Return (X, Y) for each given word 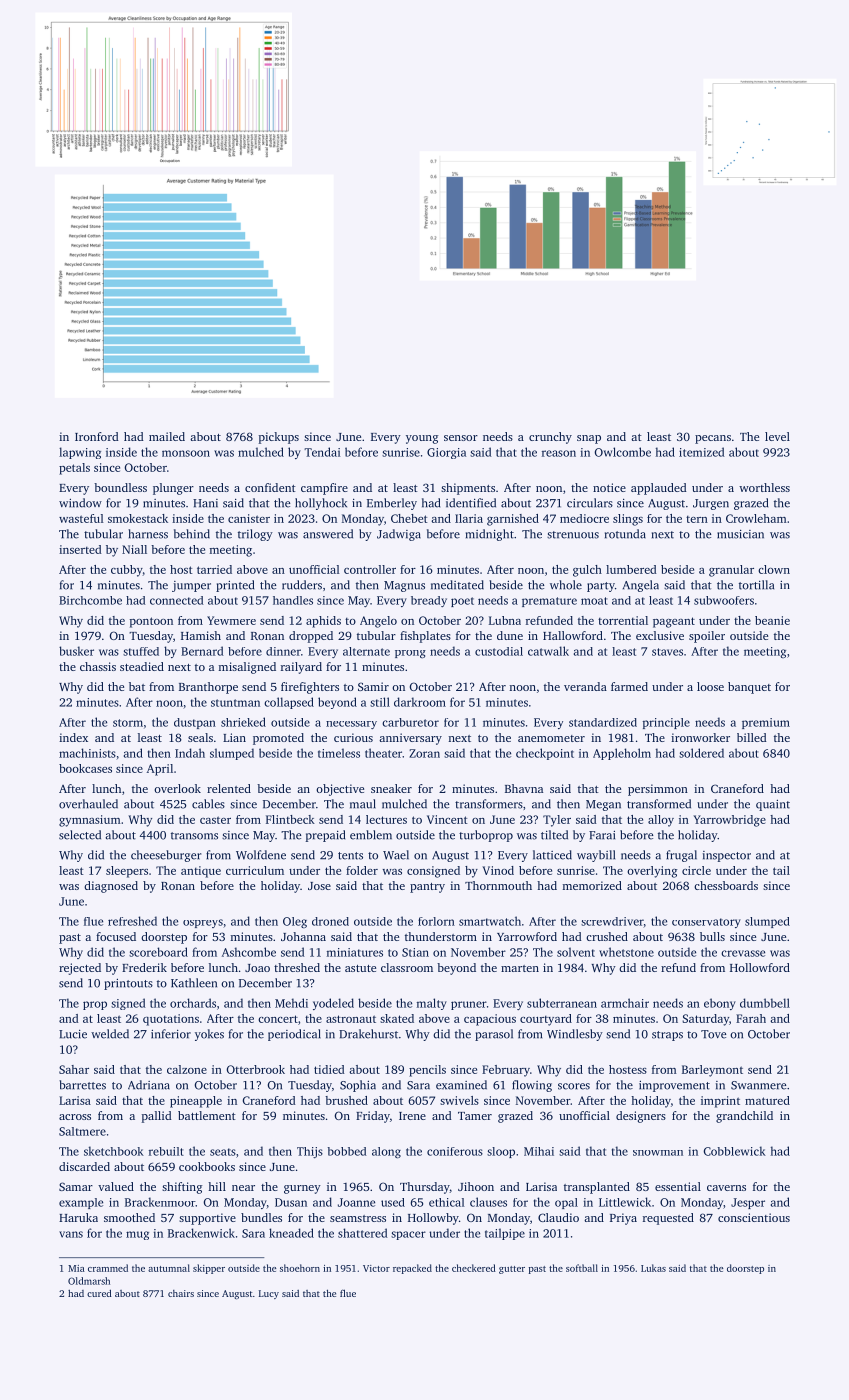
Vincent (447, 819)
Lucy (269, 1294)
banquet (749, 688)
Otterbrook (255, 1069)
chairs (181, 1293)
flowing (532, 1086)
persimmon (658, 790)
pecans (713, 439)
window (80, 503)
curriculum (255, 870)
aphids (323, 622)
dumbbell (765, 1003)
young (422, 439)
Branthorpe (208, 688)
